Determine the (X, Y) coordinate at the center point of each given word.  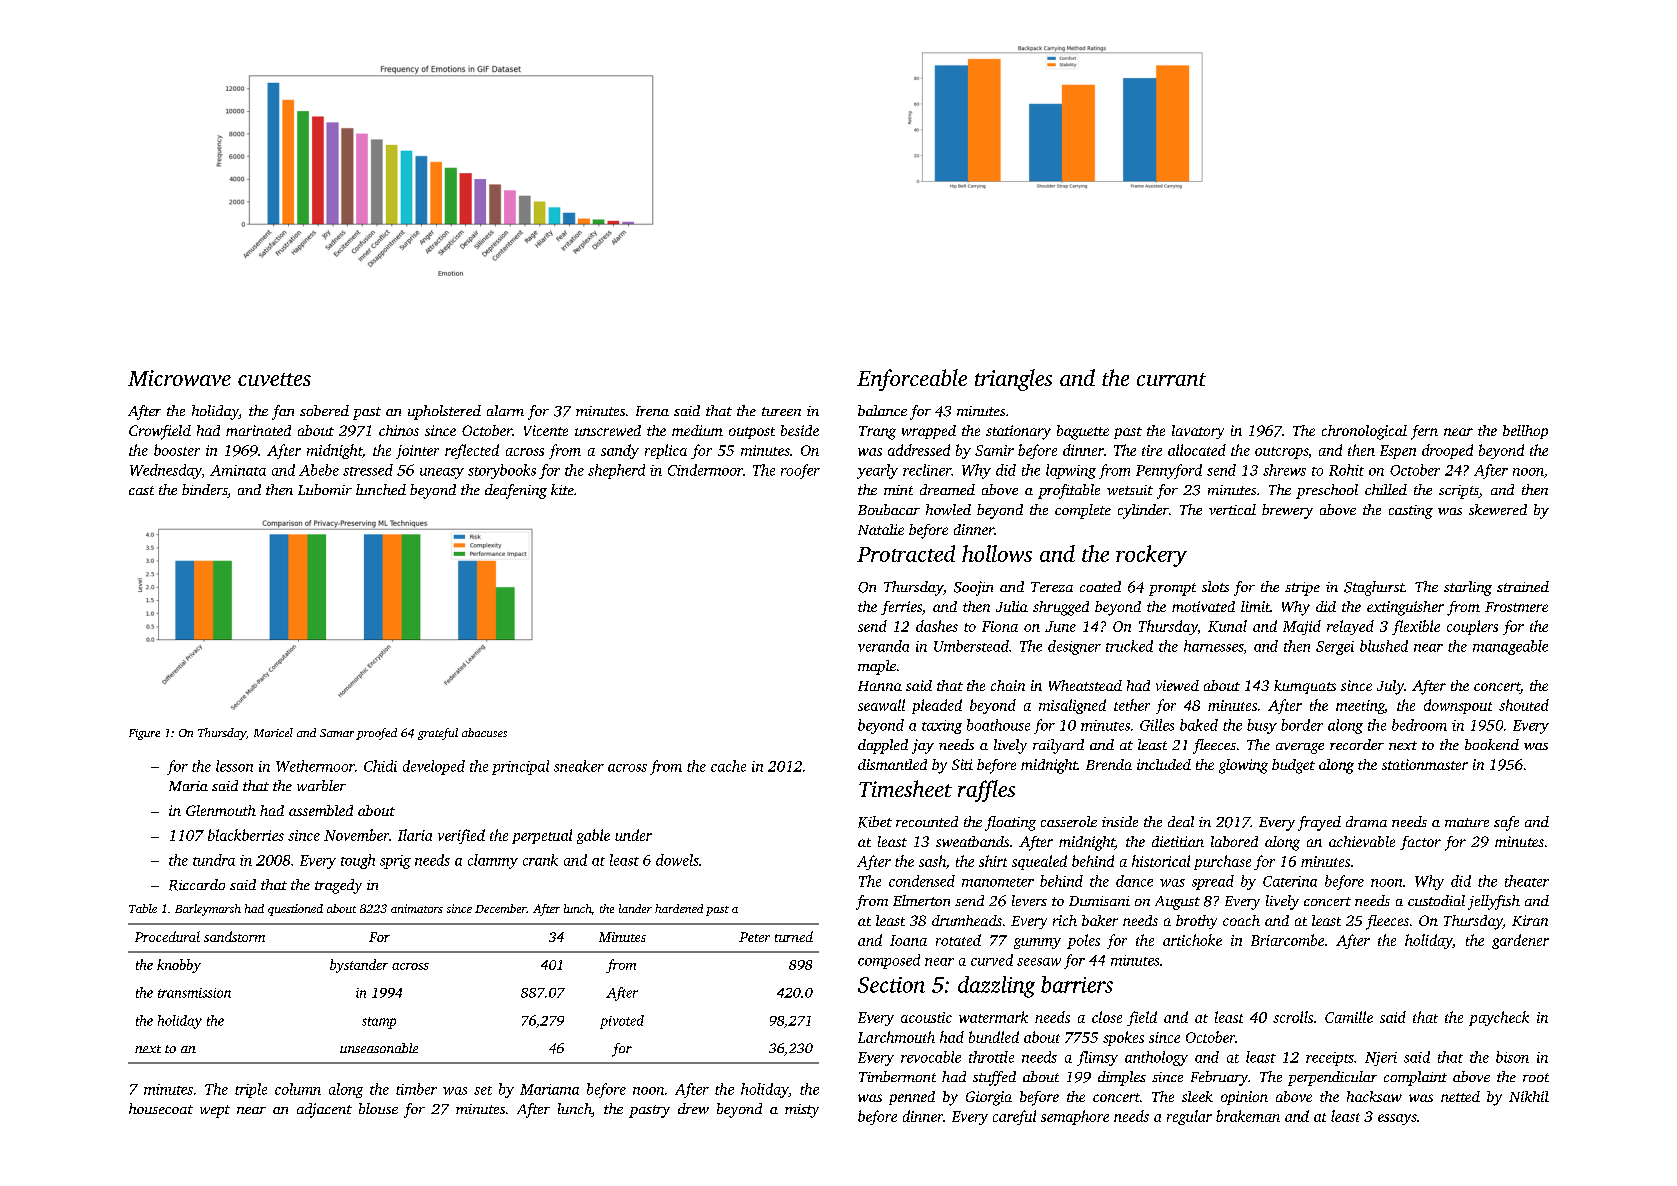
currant (1171, 379)
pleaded (937, 706)
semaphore (1075, 1117)
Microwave (179, 378)
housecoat (161, 1108)
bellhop (1525, 432)
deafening (516, 491)
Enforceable (912, 380)
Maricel (273, 732)
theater (1527, 881)
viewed (1177, 685)
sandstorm (234, 936)
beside (800, 430)
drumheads (967, 920)
